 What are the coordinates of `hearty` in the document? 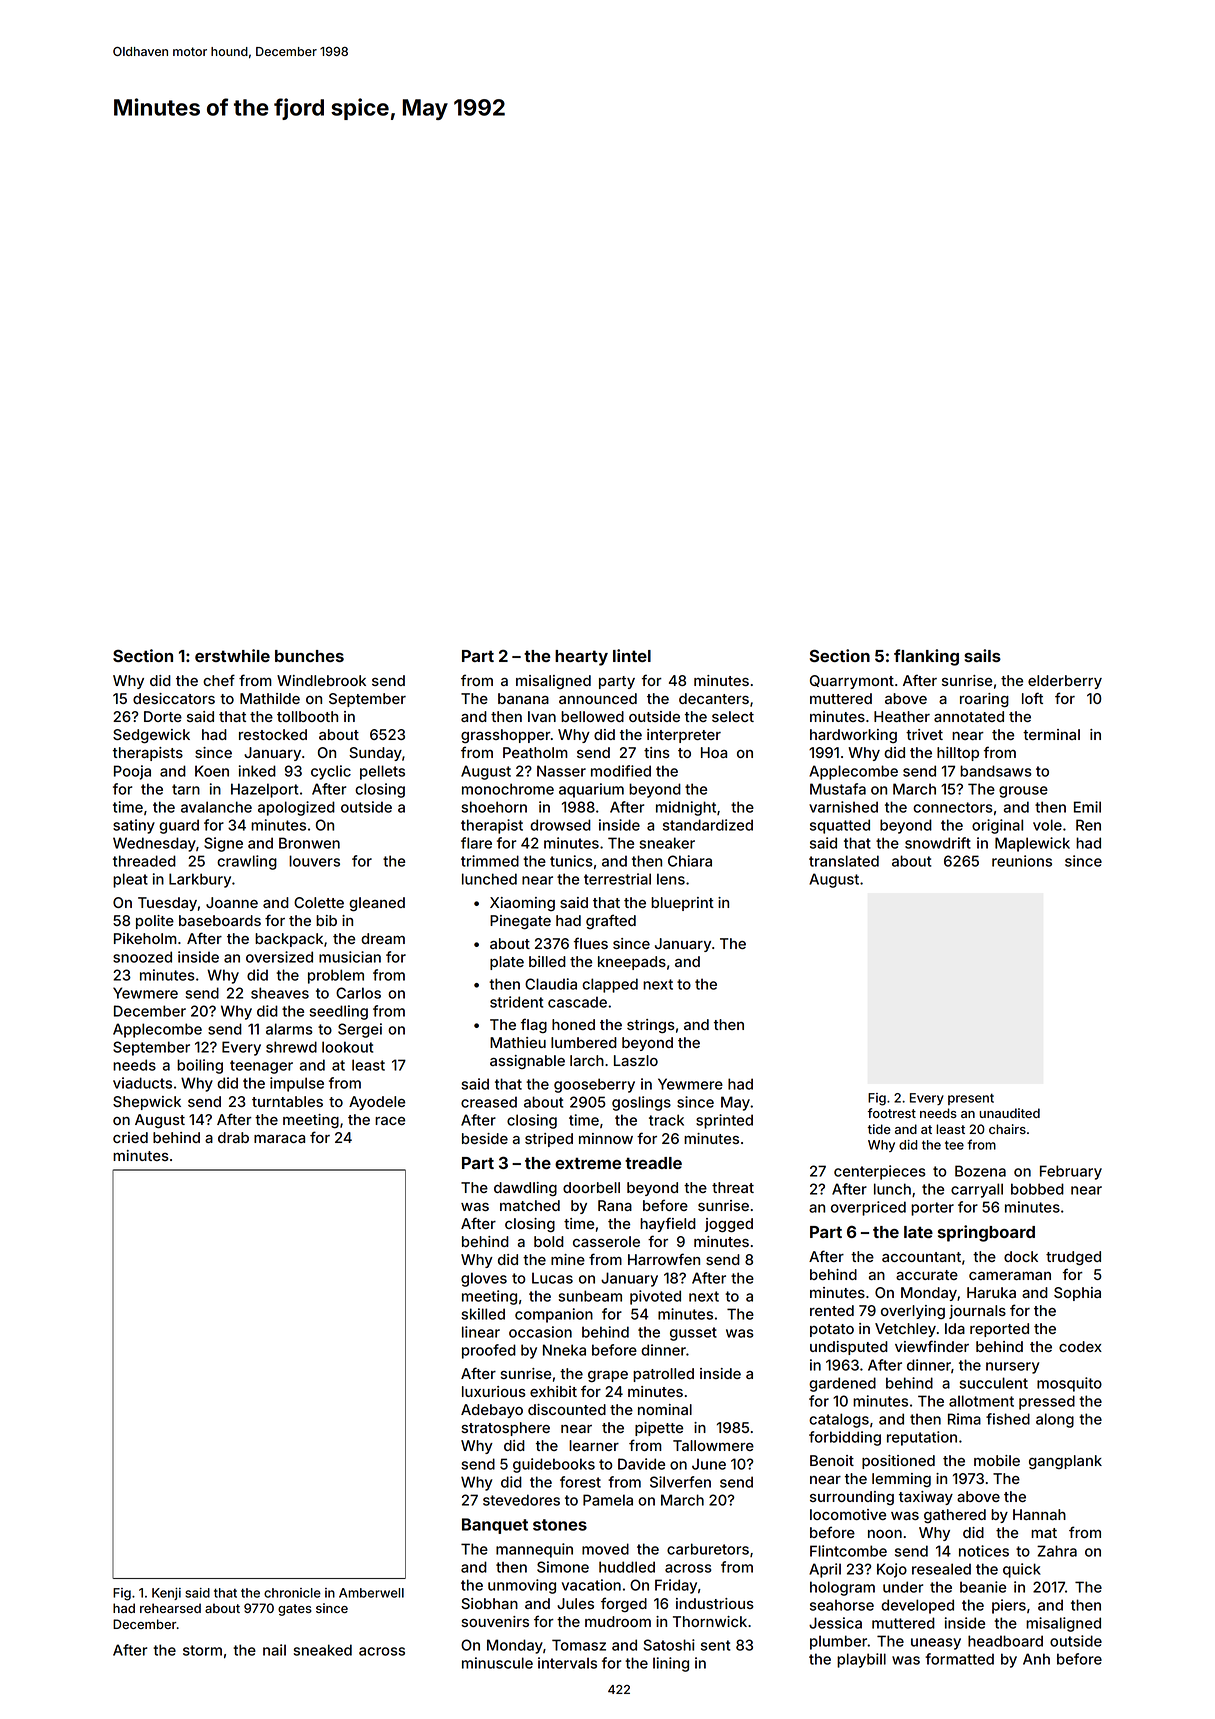 It's located at (581, 658).
